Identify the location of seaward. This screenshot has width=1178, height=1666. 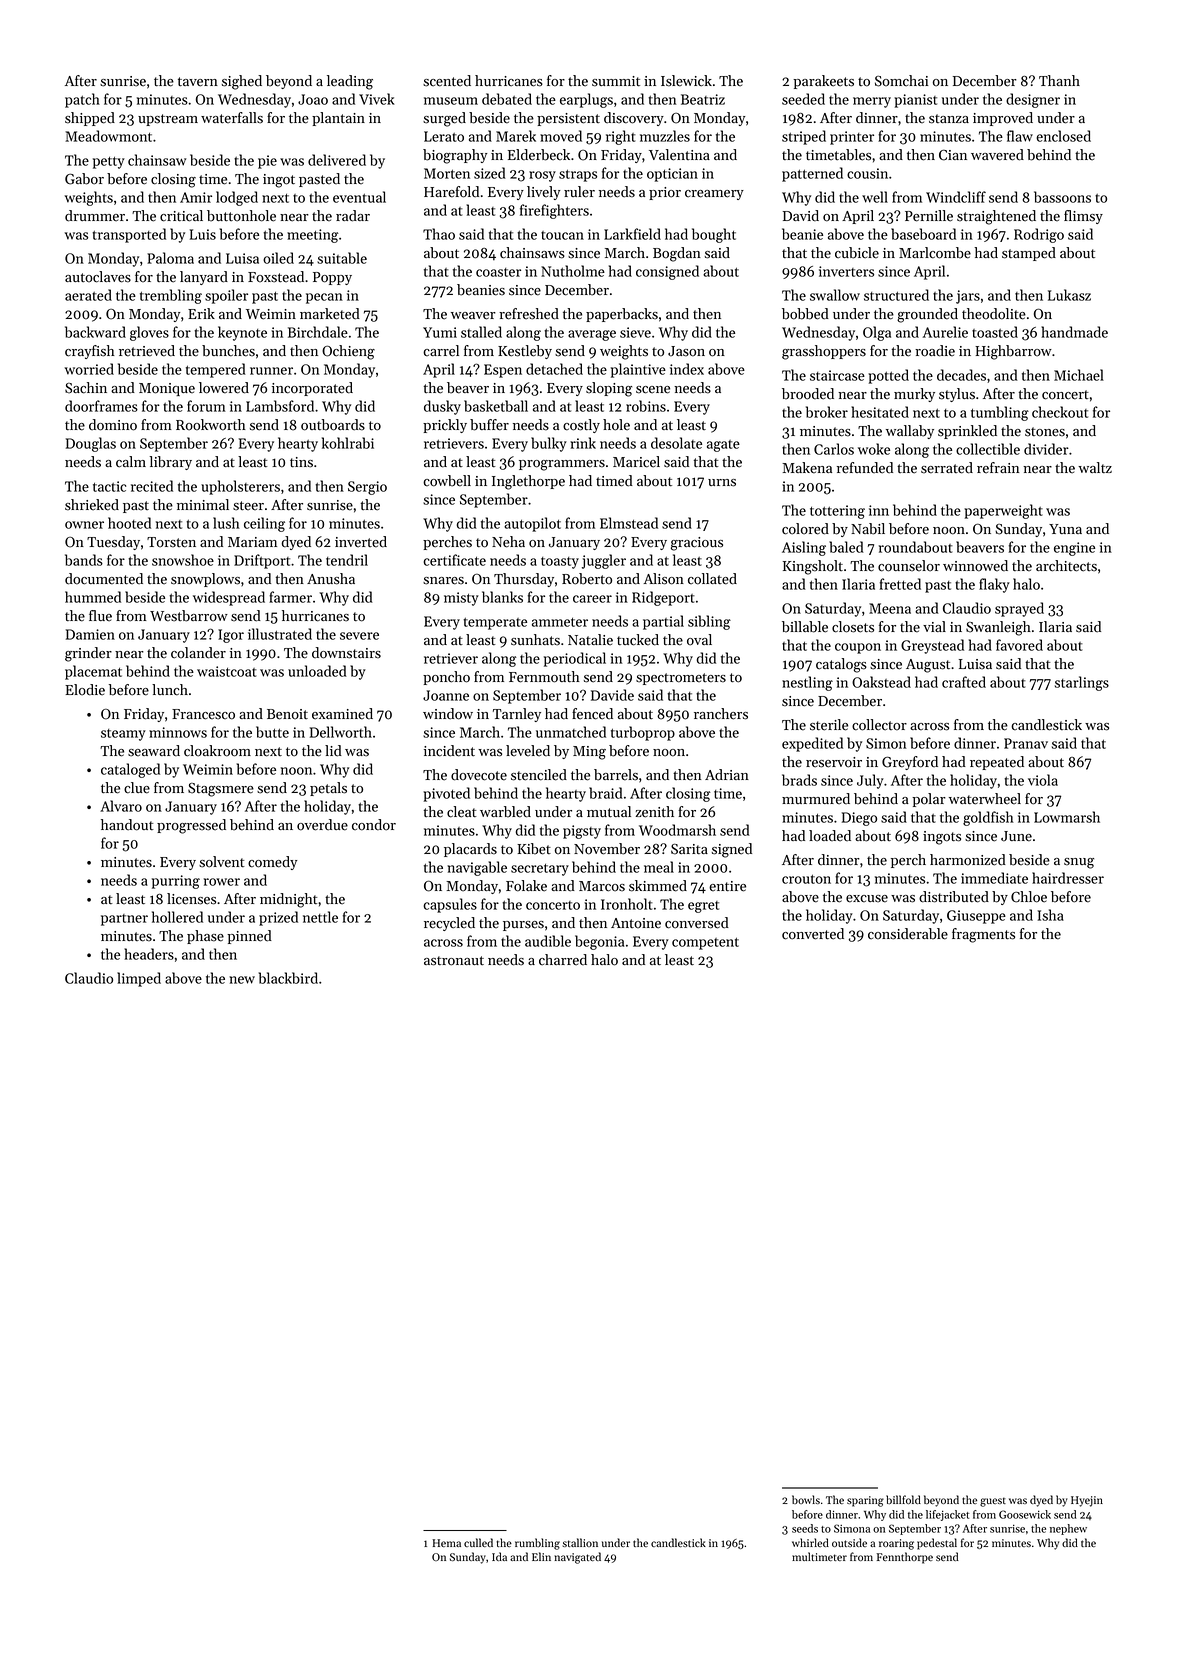
(154, 751).
